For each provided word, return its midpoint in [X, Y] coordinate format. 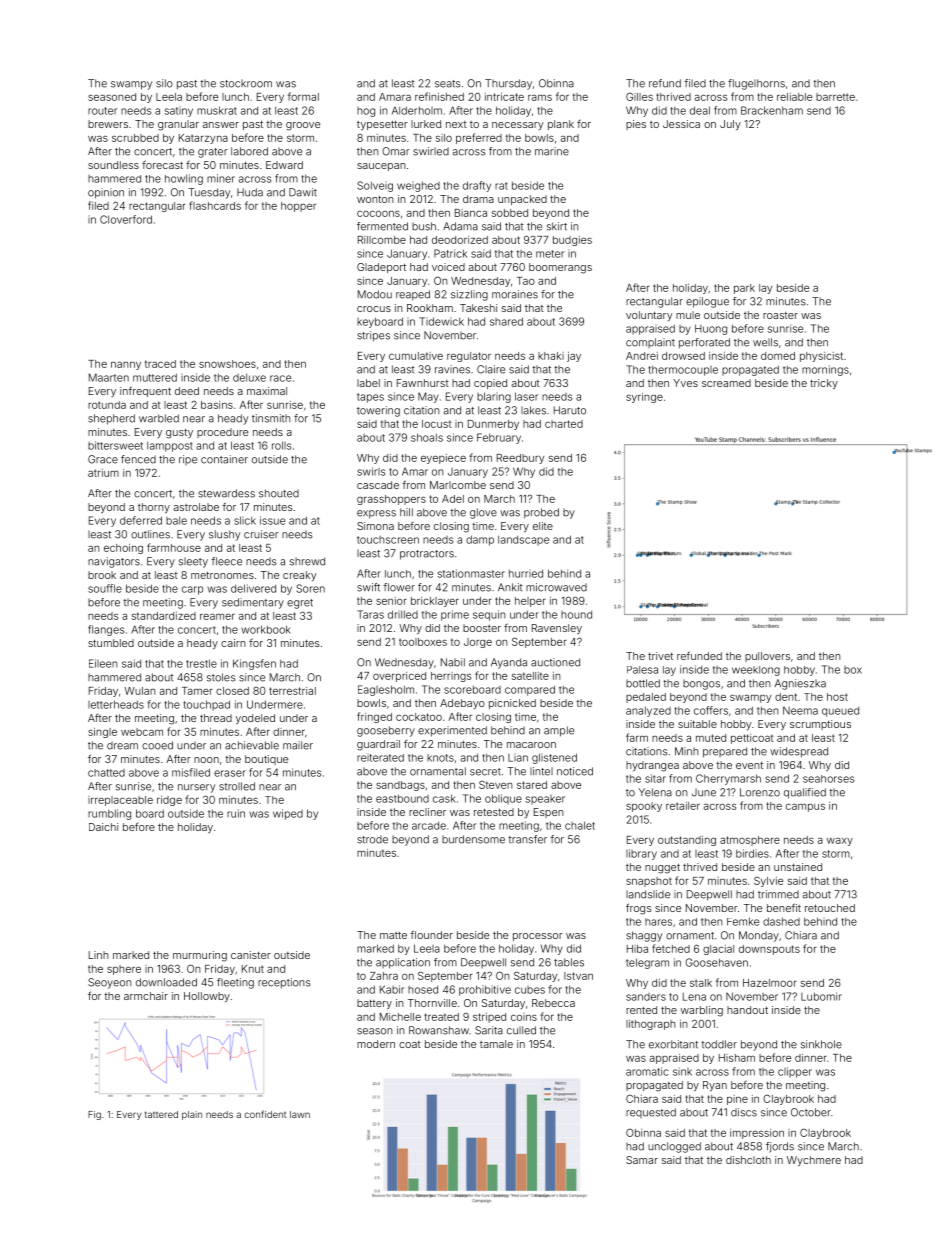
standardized [164, 616]
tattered [161, 1114]
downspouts [769, 950]
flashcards [215, 205]
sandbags [400, 786]
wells [765, 342]
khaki [551, 356]
